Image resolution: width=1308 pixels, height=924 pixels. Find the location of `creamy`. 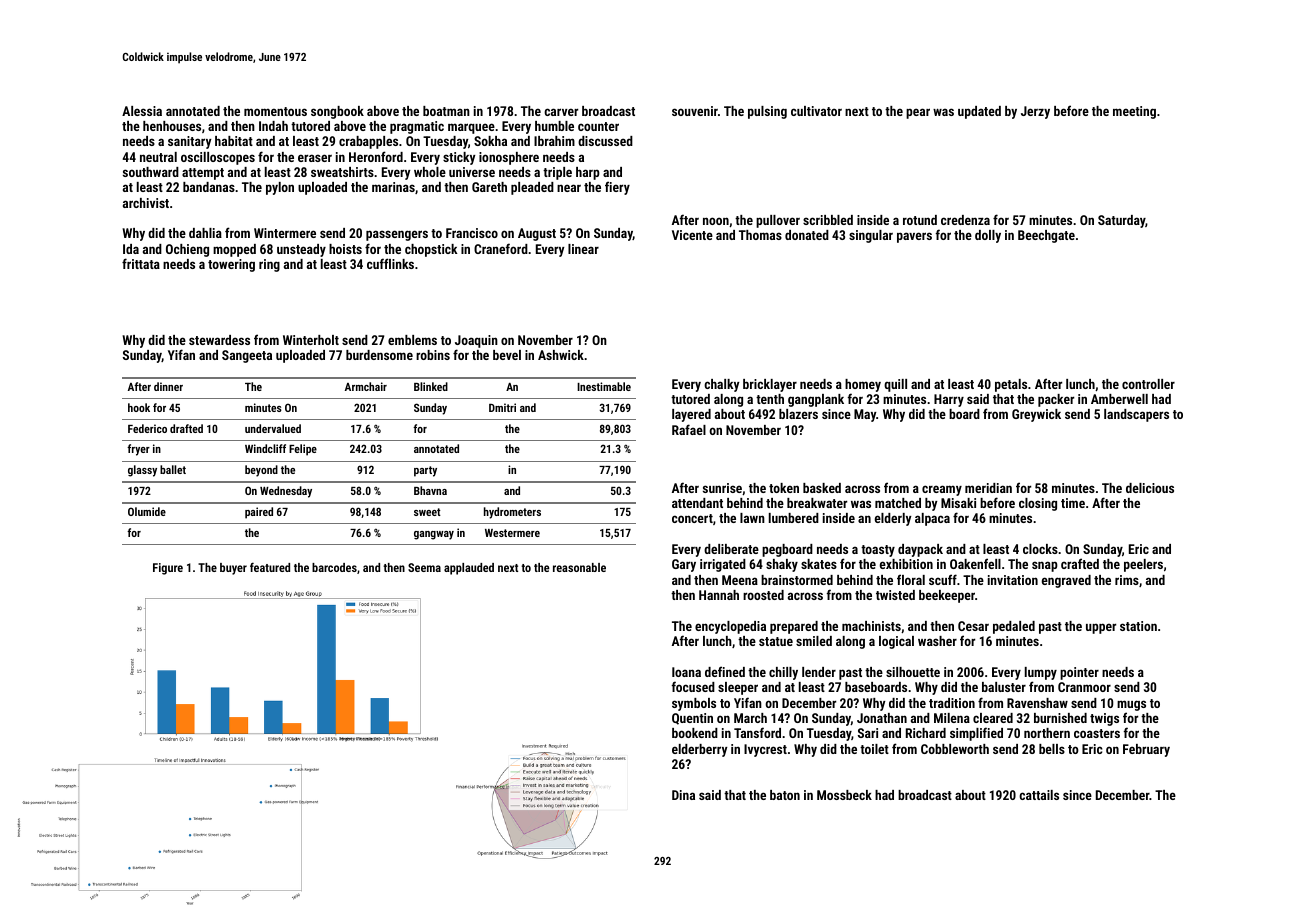

creamy is located at coordinates (942, 490).
